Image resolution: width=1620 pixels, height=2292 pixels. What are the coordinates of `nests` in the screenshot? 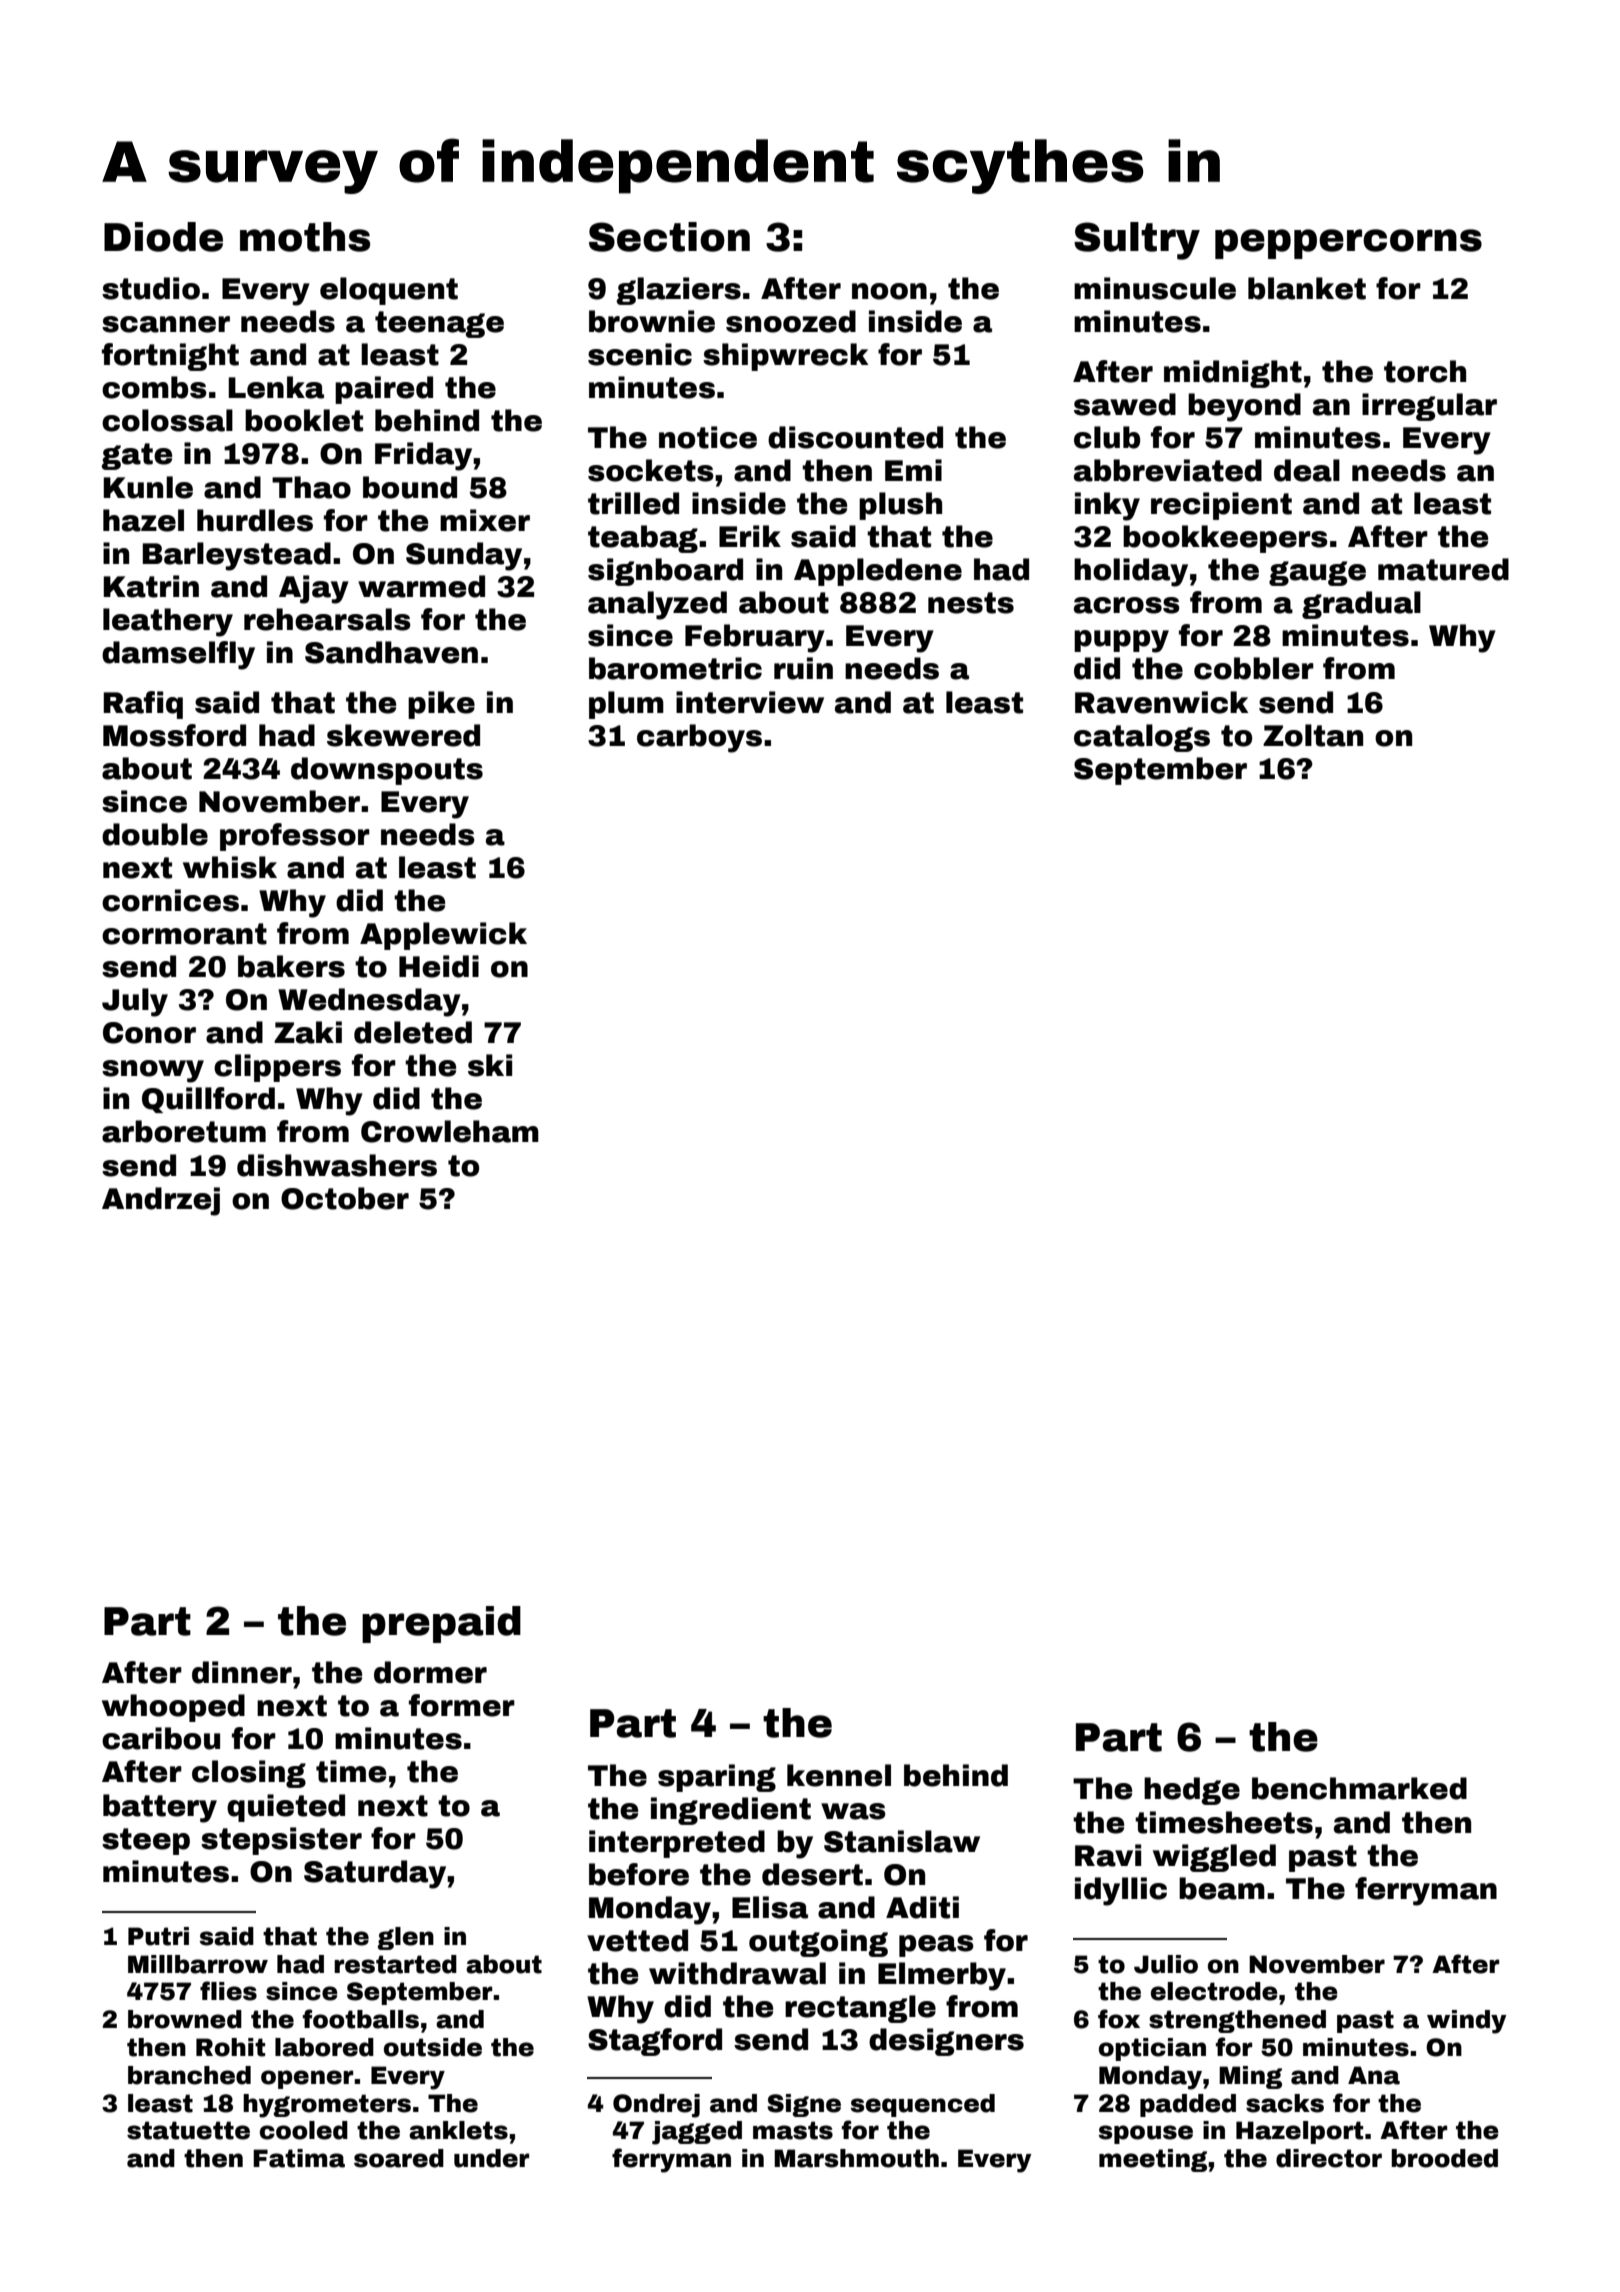 It's located at (971, 603).
